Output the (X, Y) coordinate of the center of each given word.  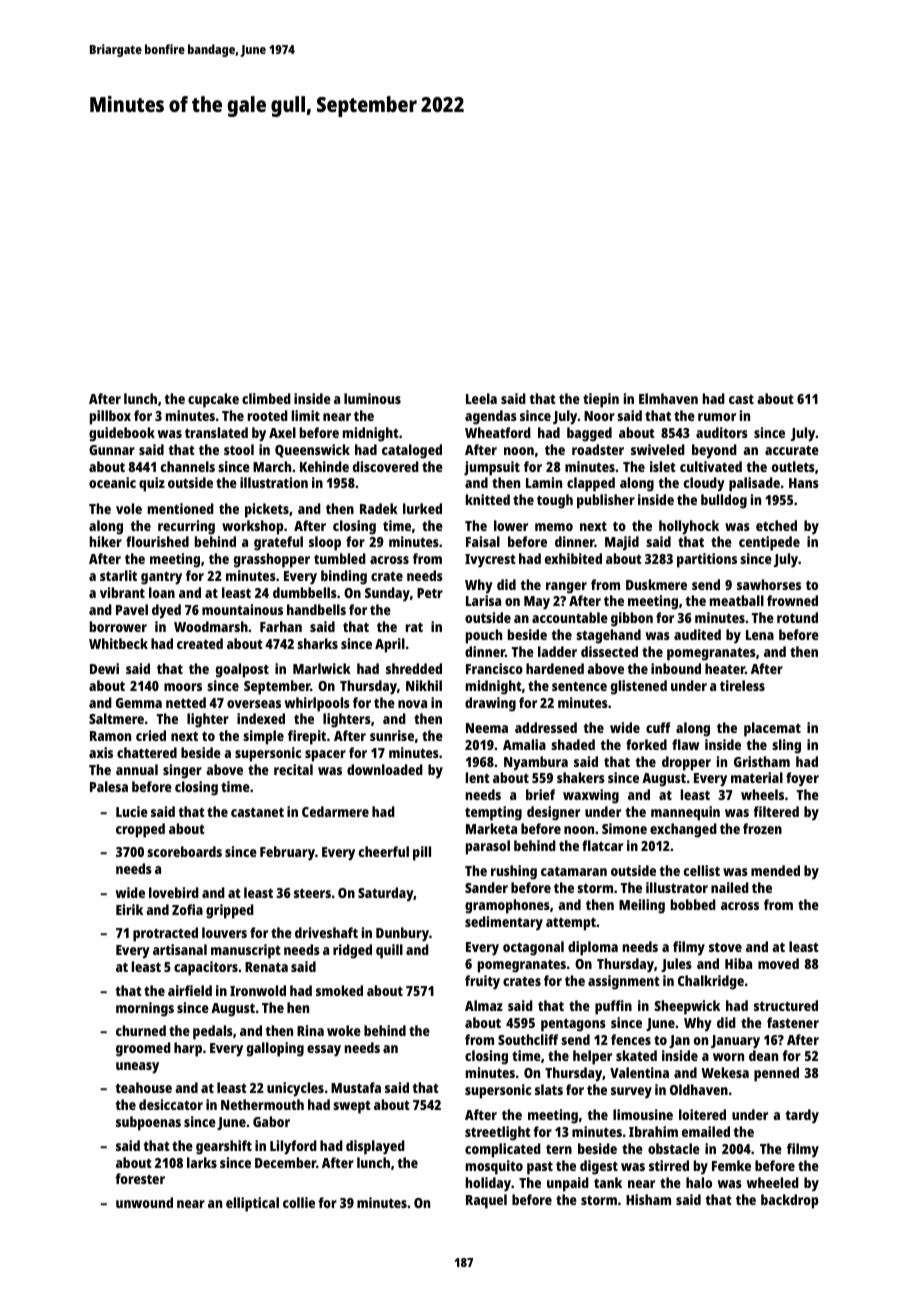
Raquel (486, 1201)
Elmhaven (668, 398)
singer (182, 771)
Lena (760, 635)
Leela (481, 398)
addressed (546, 727)
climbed (266, 398)
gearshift (224, 1147)
